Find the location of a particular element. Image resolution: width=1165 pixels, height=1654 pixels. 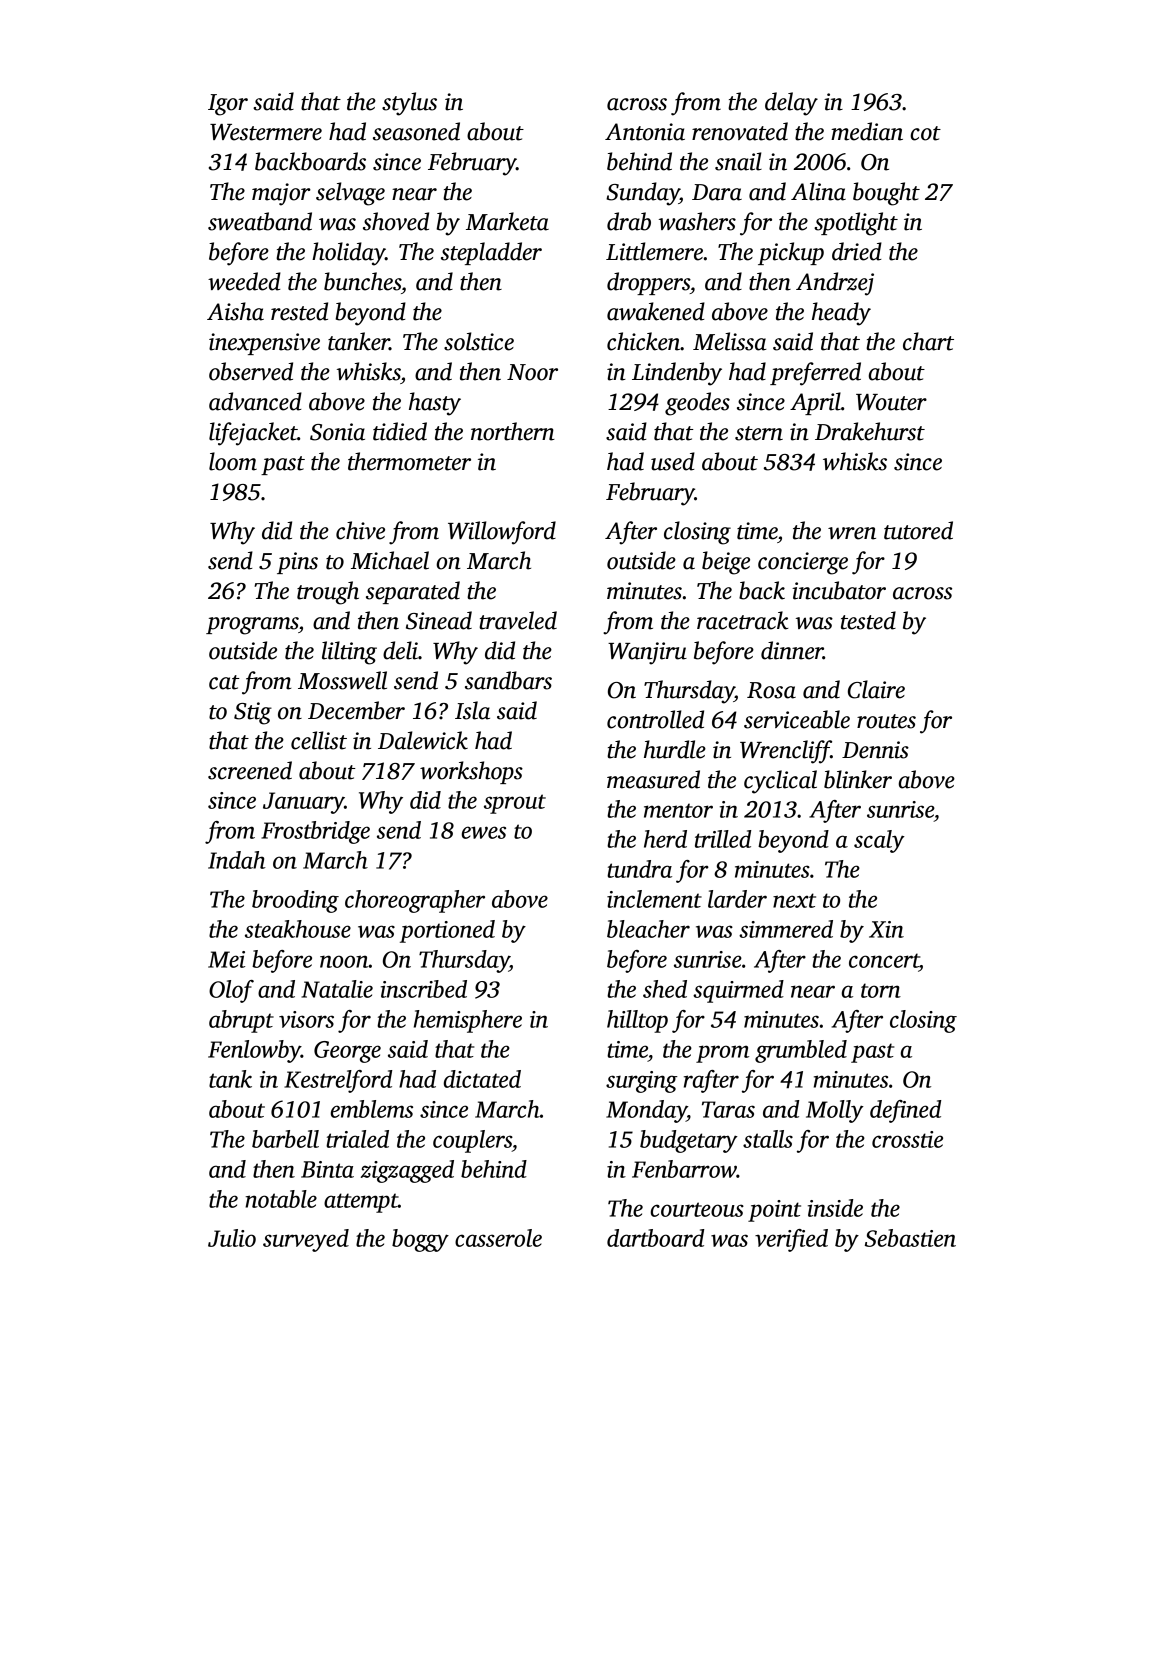

cellist is located at coordinates (319, 740).
